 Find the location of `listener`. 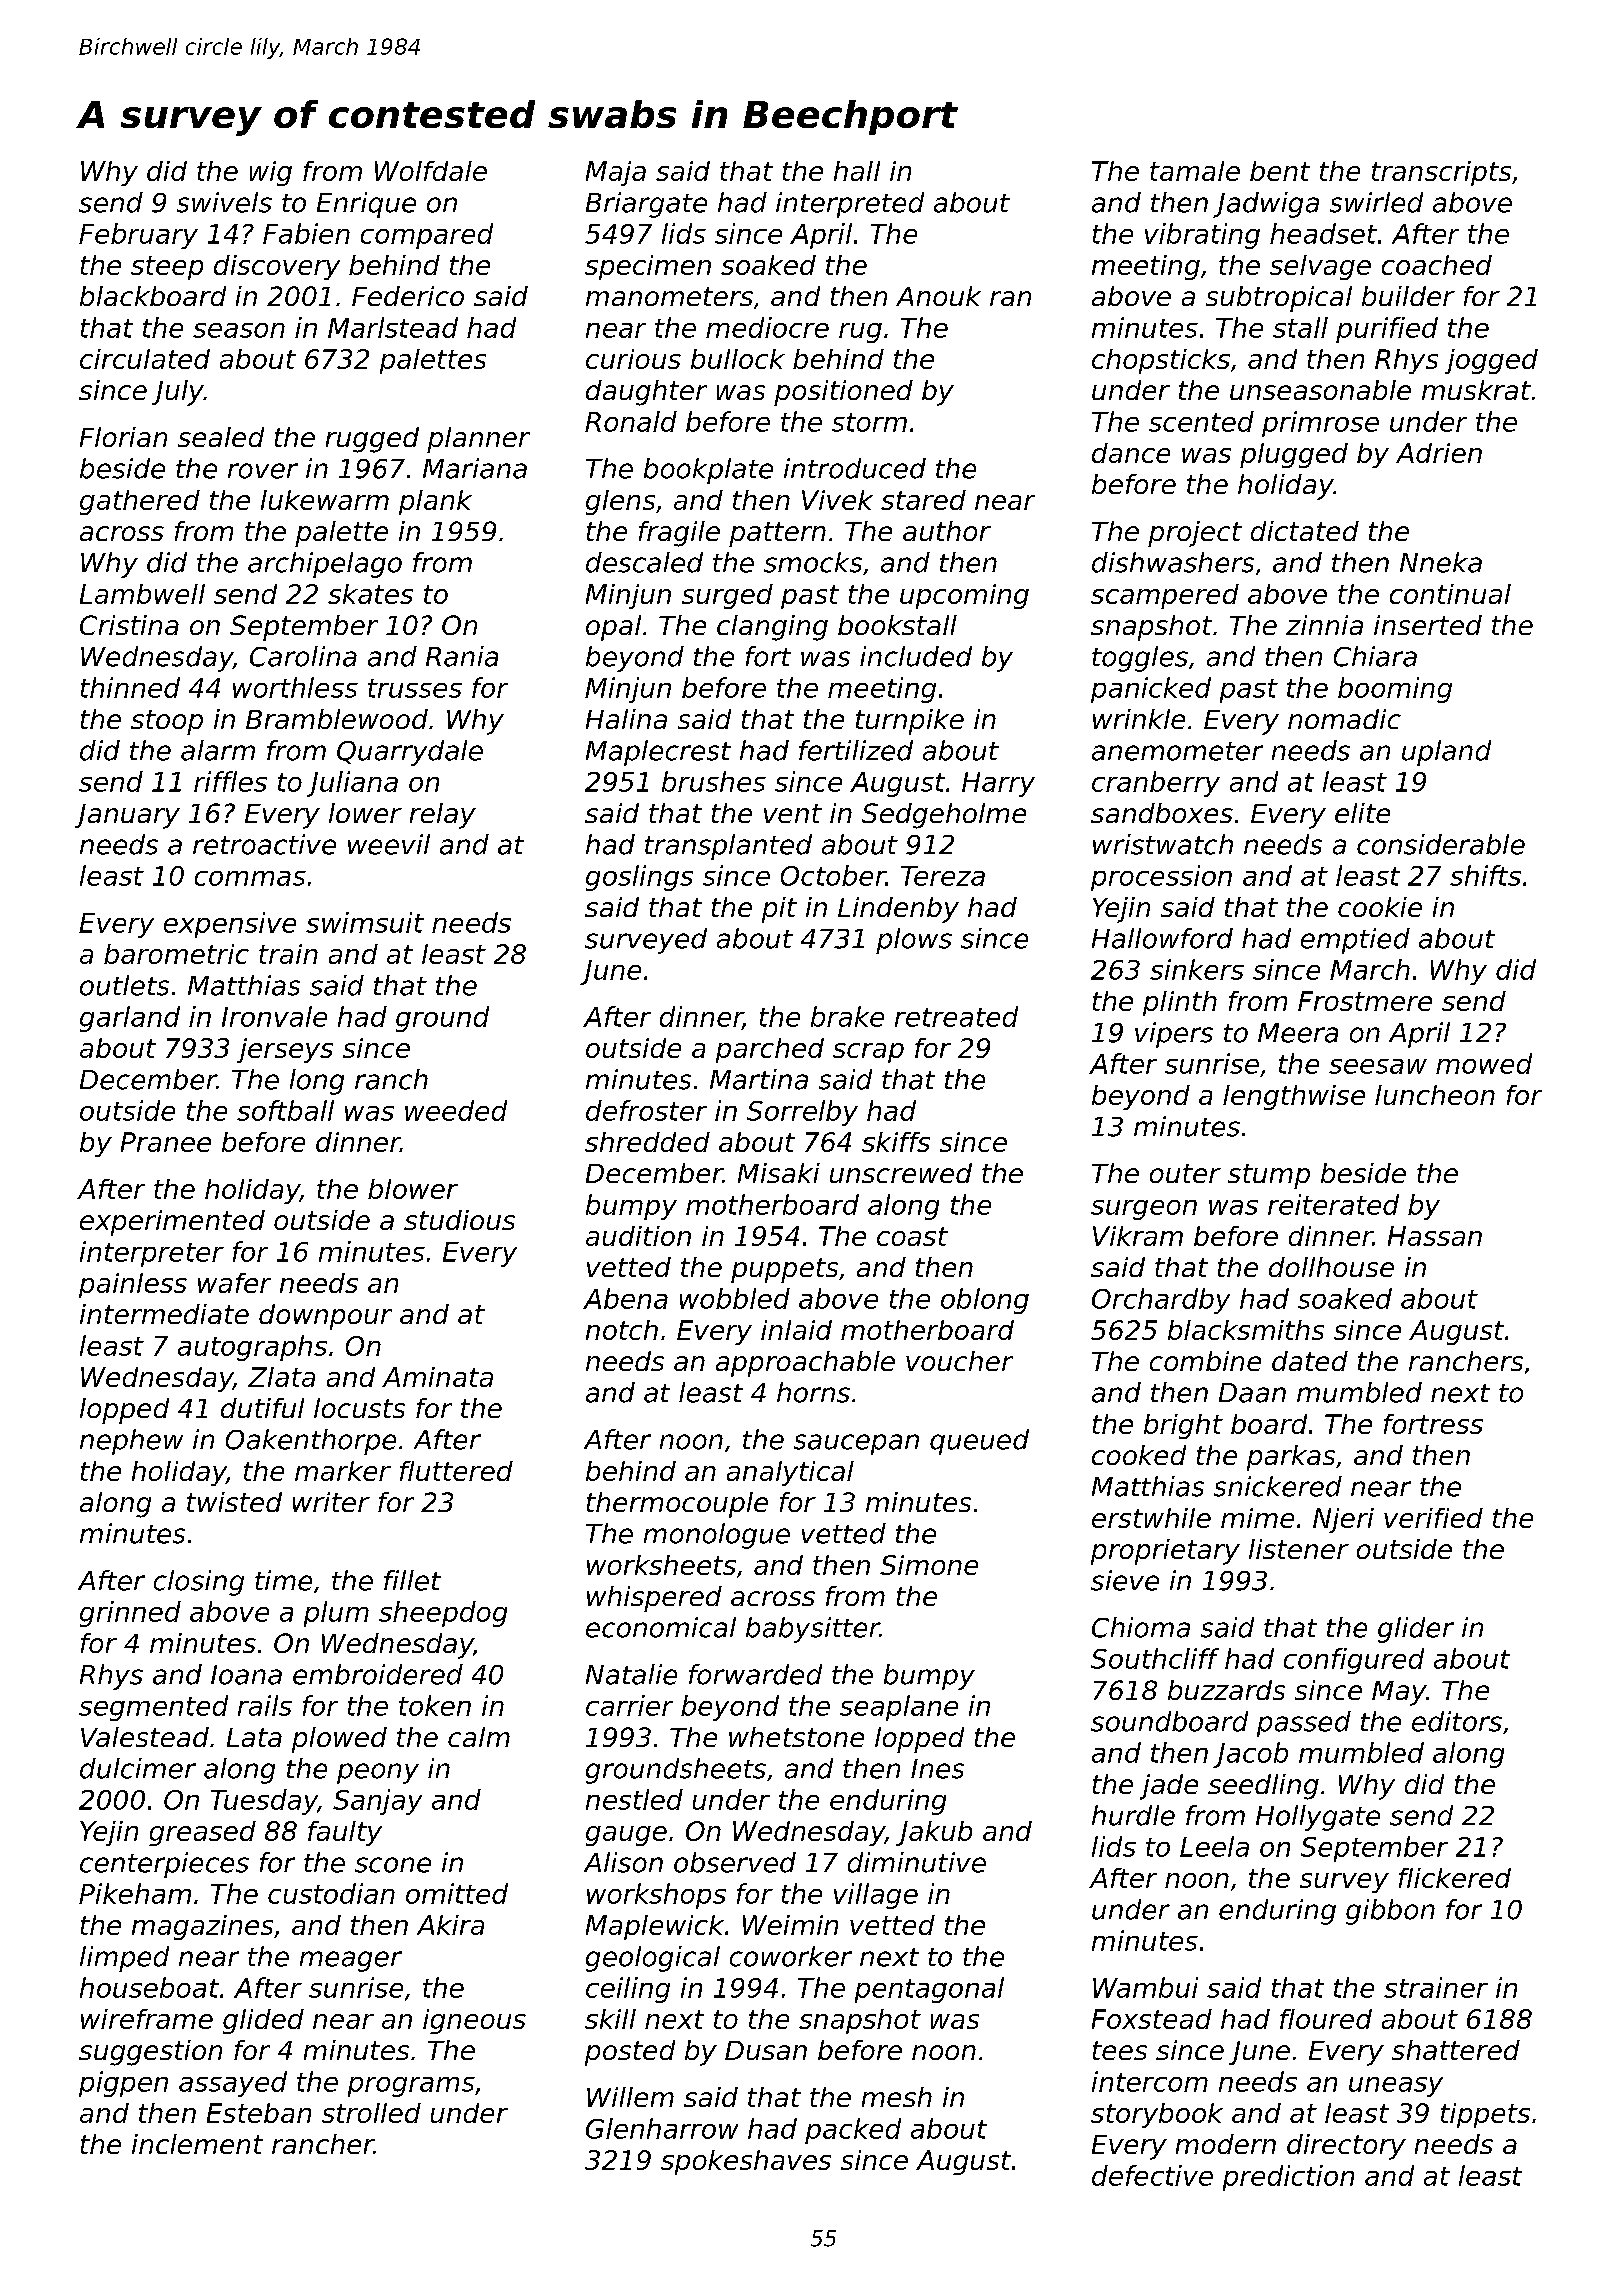

listener is located at coordinates (1299, 1549).
